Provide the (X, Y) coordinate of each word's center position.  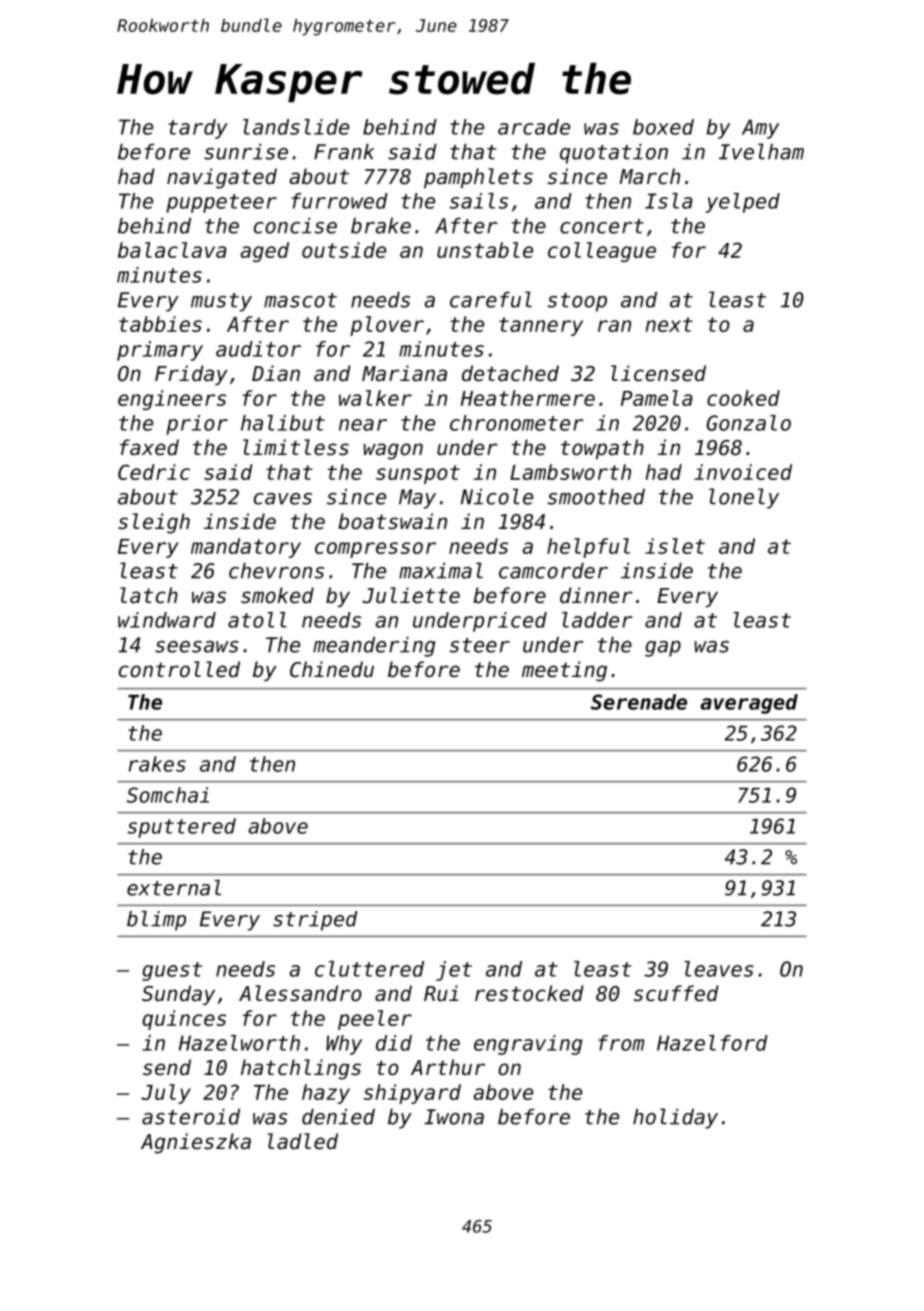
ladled (302, 1141)
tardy (198, 129)
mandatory (246, 548)
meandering (374, 647)
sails (479, 201)
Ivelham (761, 151)
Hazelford (712, 1043)
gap (663, 649)
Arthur (448, 1067)
